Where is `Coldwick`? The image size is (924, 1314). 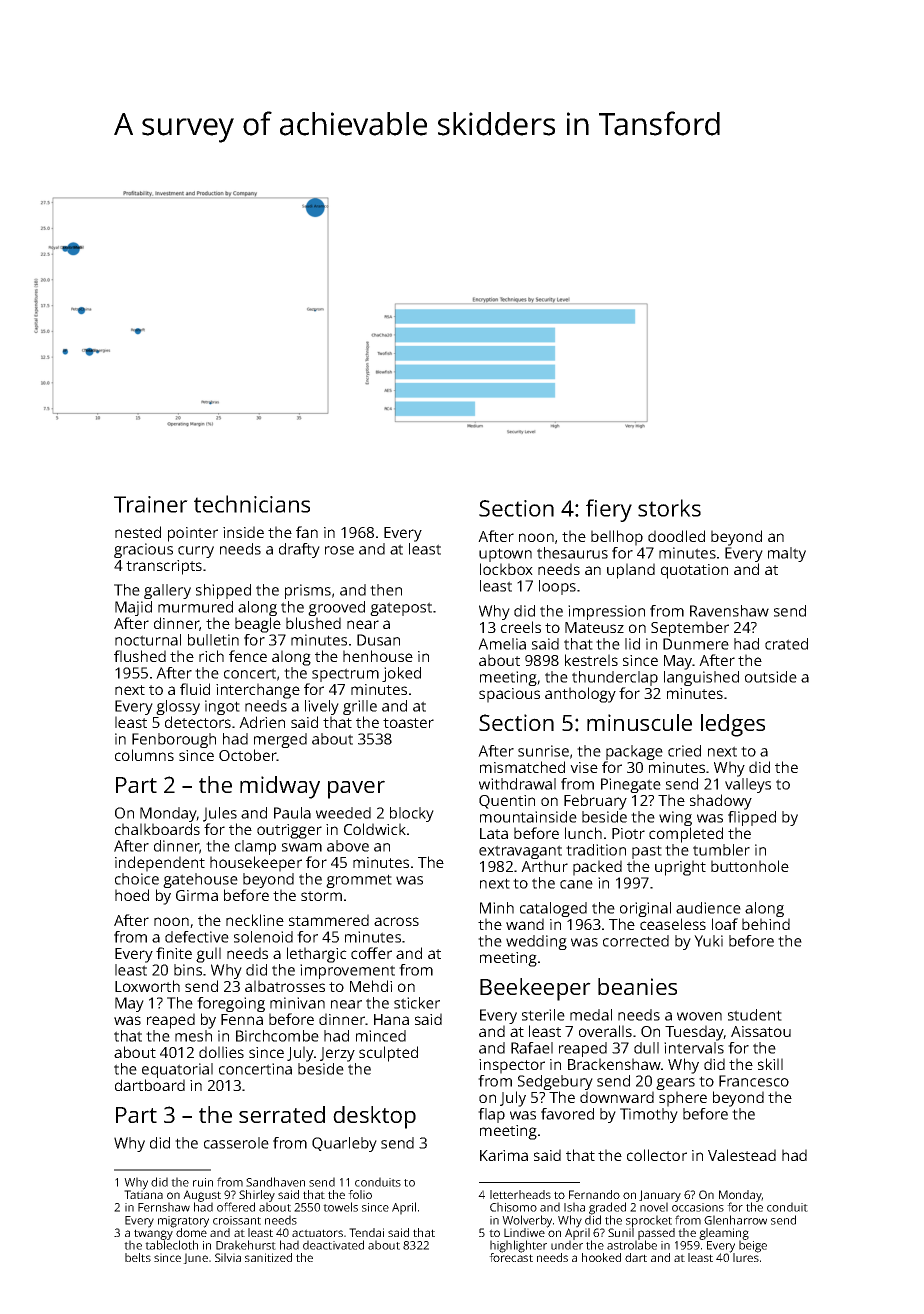 Coldwick is located at coordinates (375, 829).
